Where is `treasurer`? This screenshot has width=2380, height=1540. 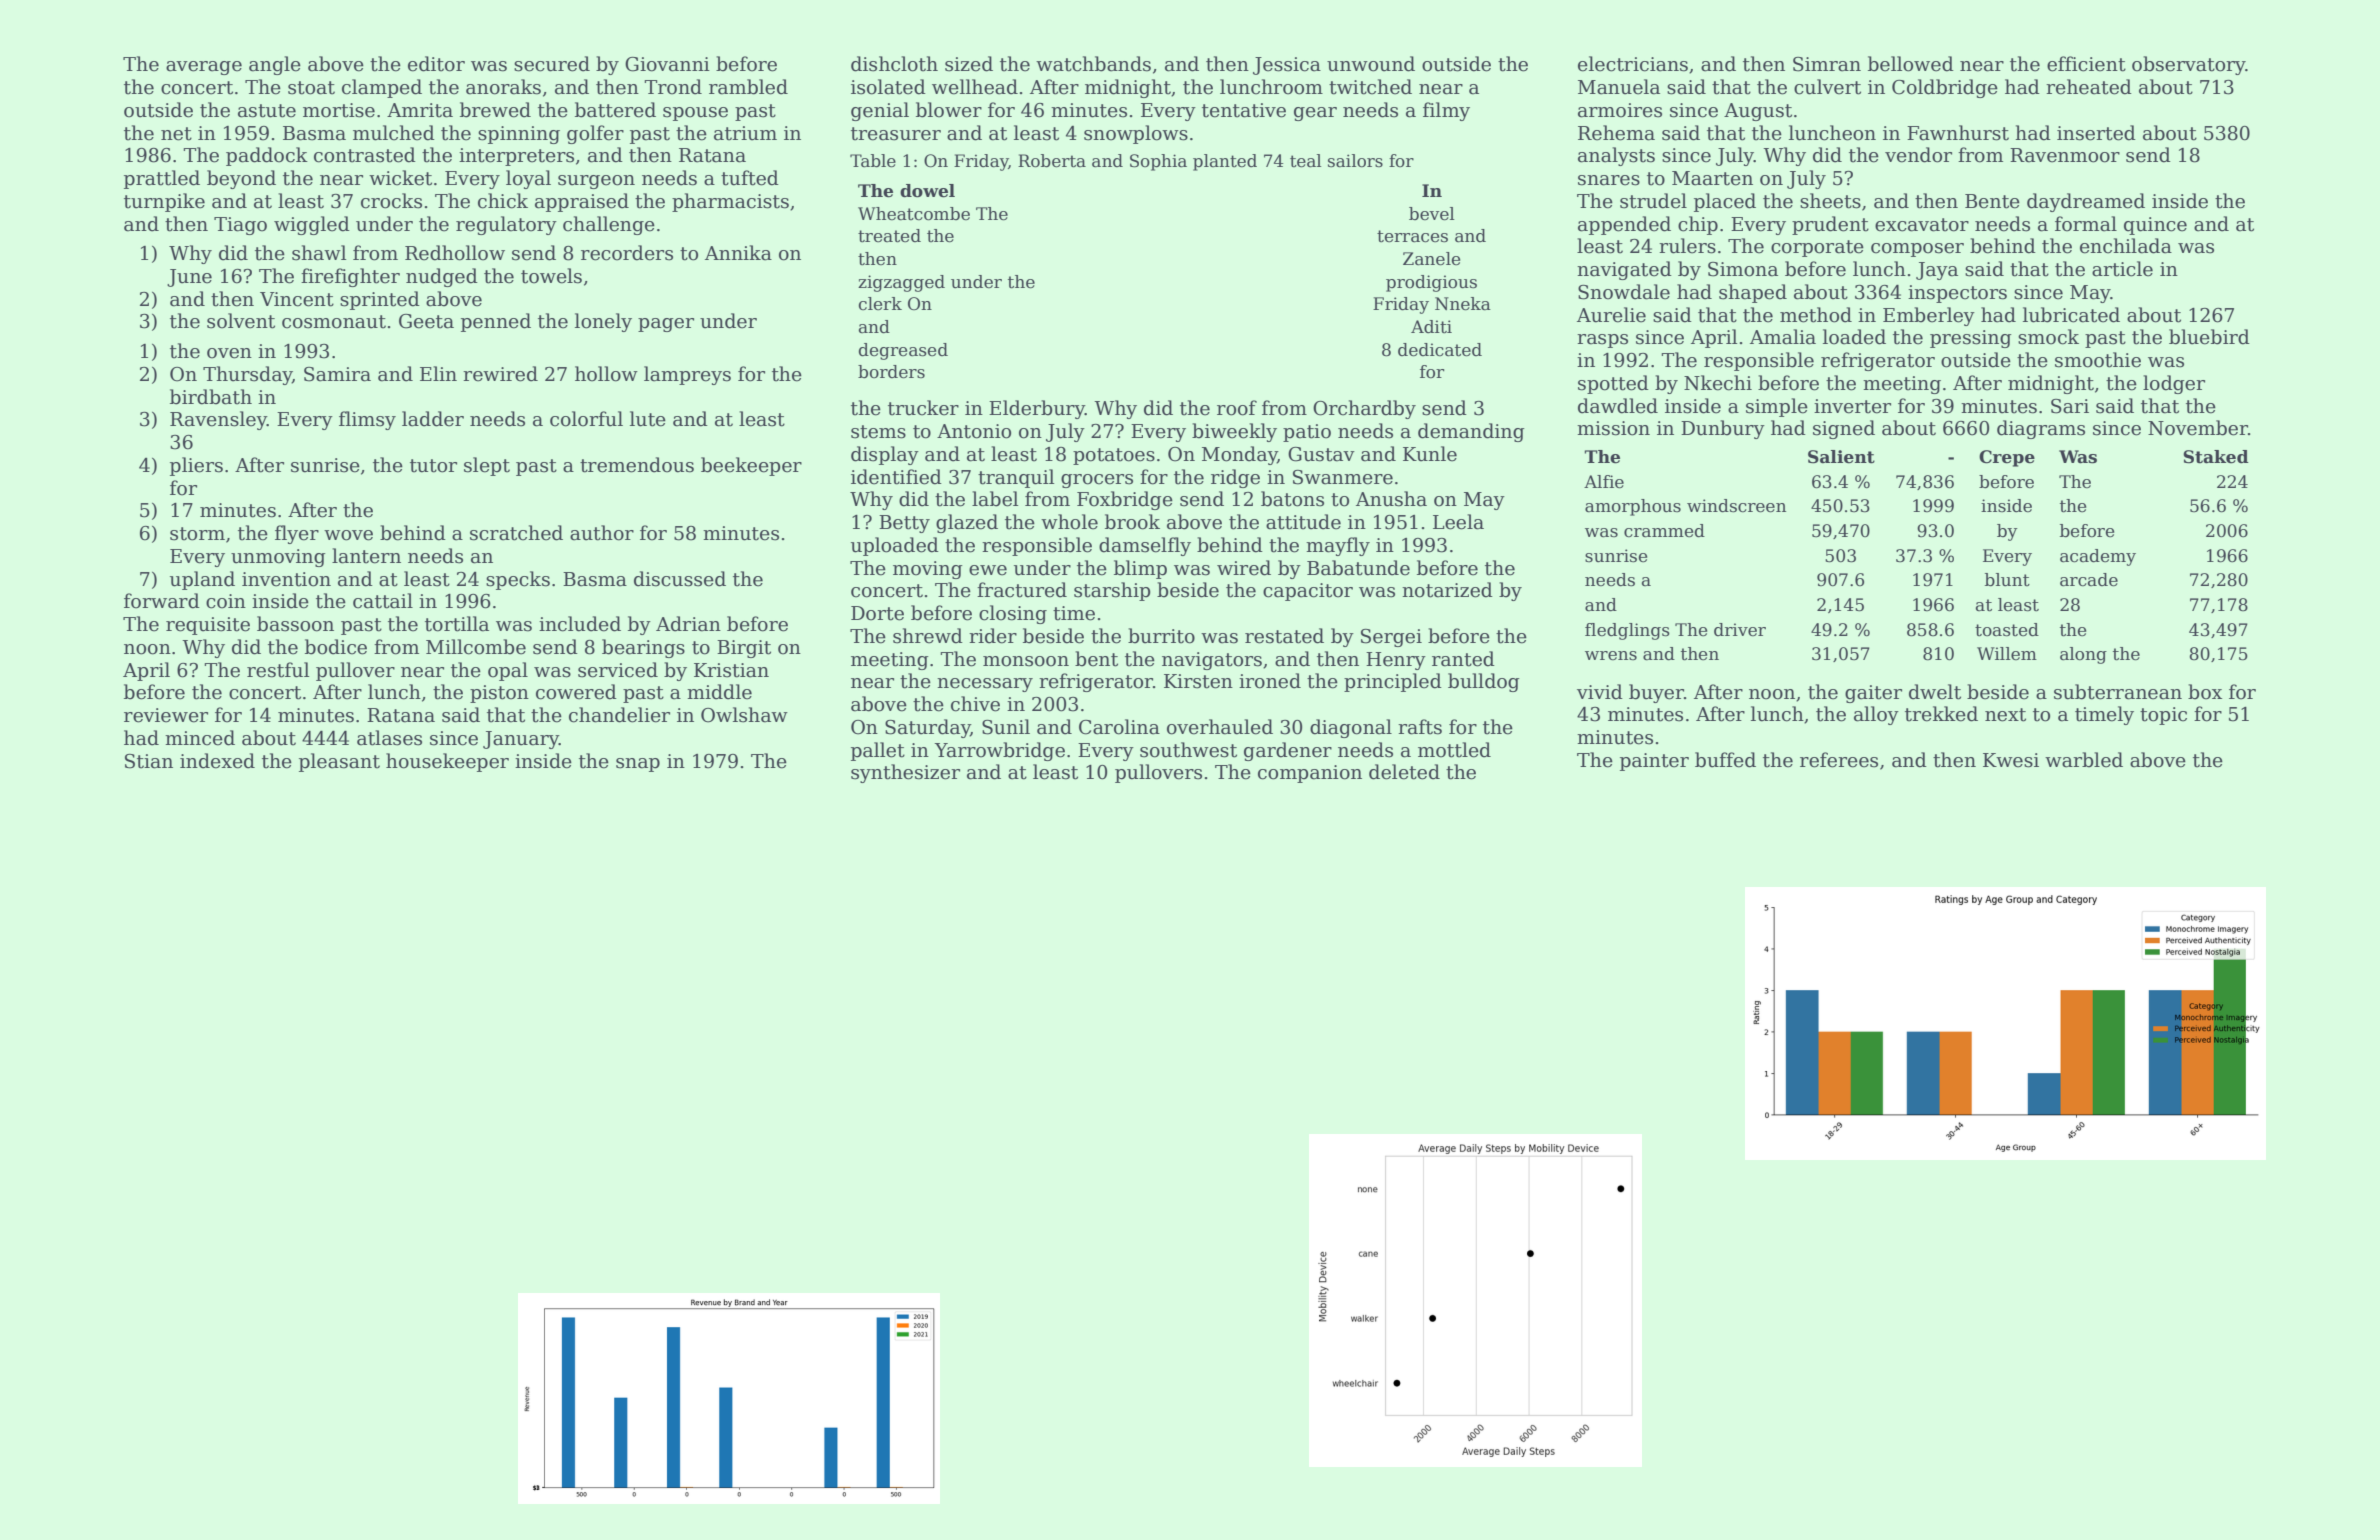 treasurer is located at coordinates (896, 134).
